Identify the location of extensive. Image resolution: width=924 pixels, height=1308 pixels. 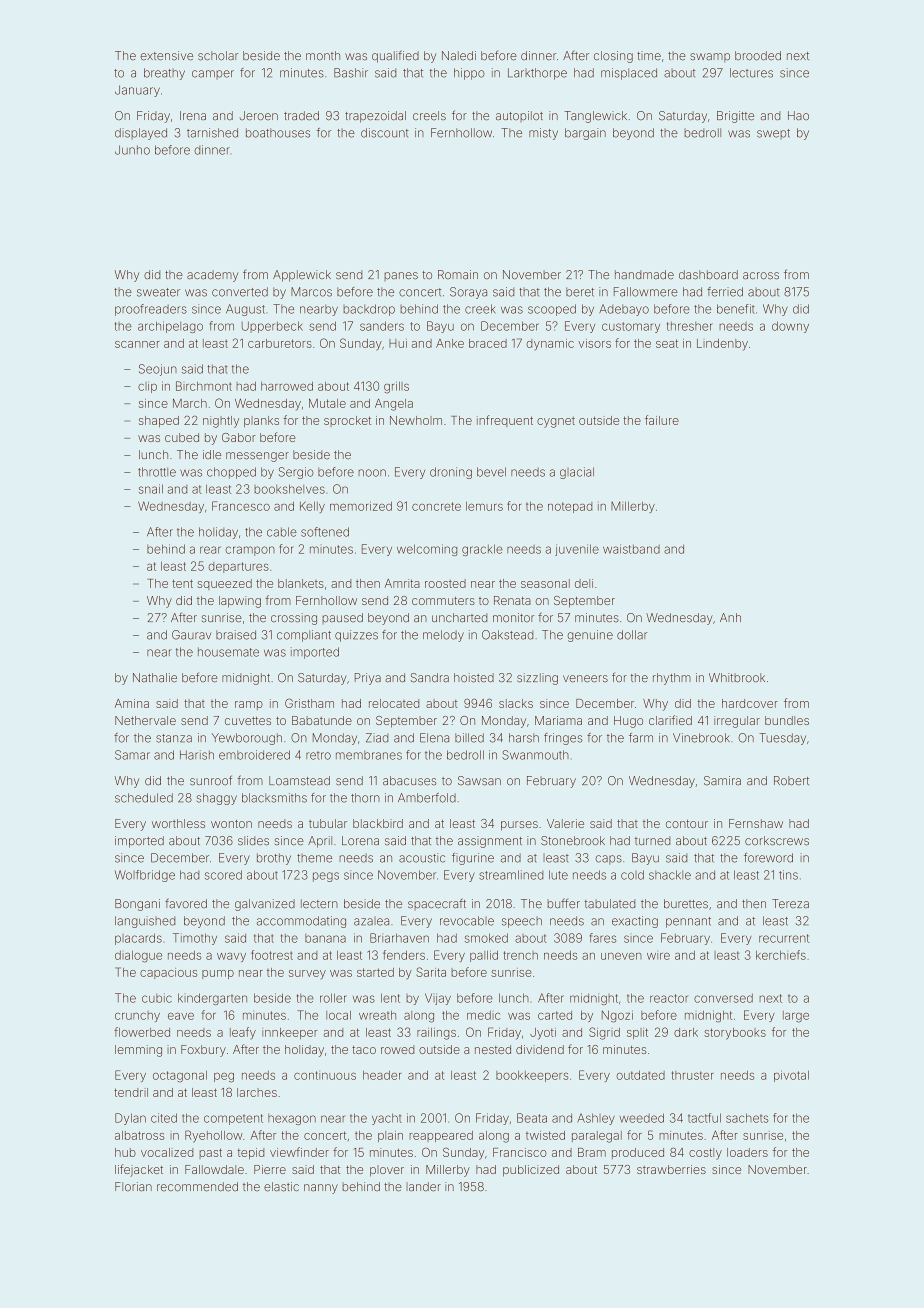
(167, 56).
